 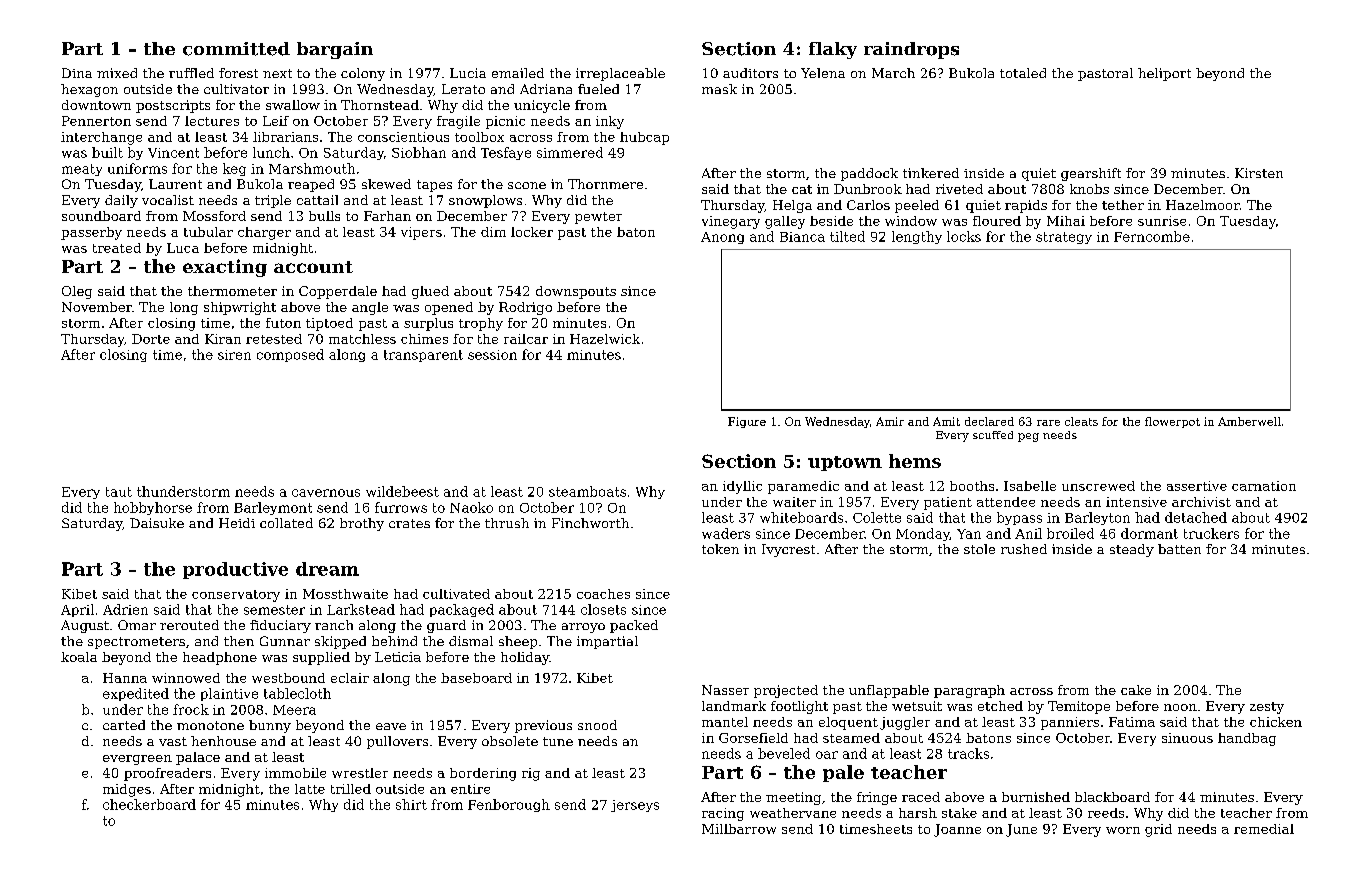 I want to click on Fenborough, so click(x=509, y=805).
